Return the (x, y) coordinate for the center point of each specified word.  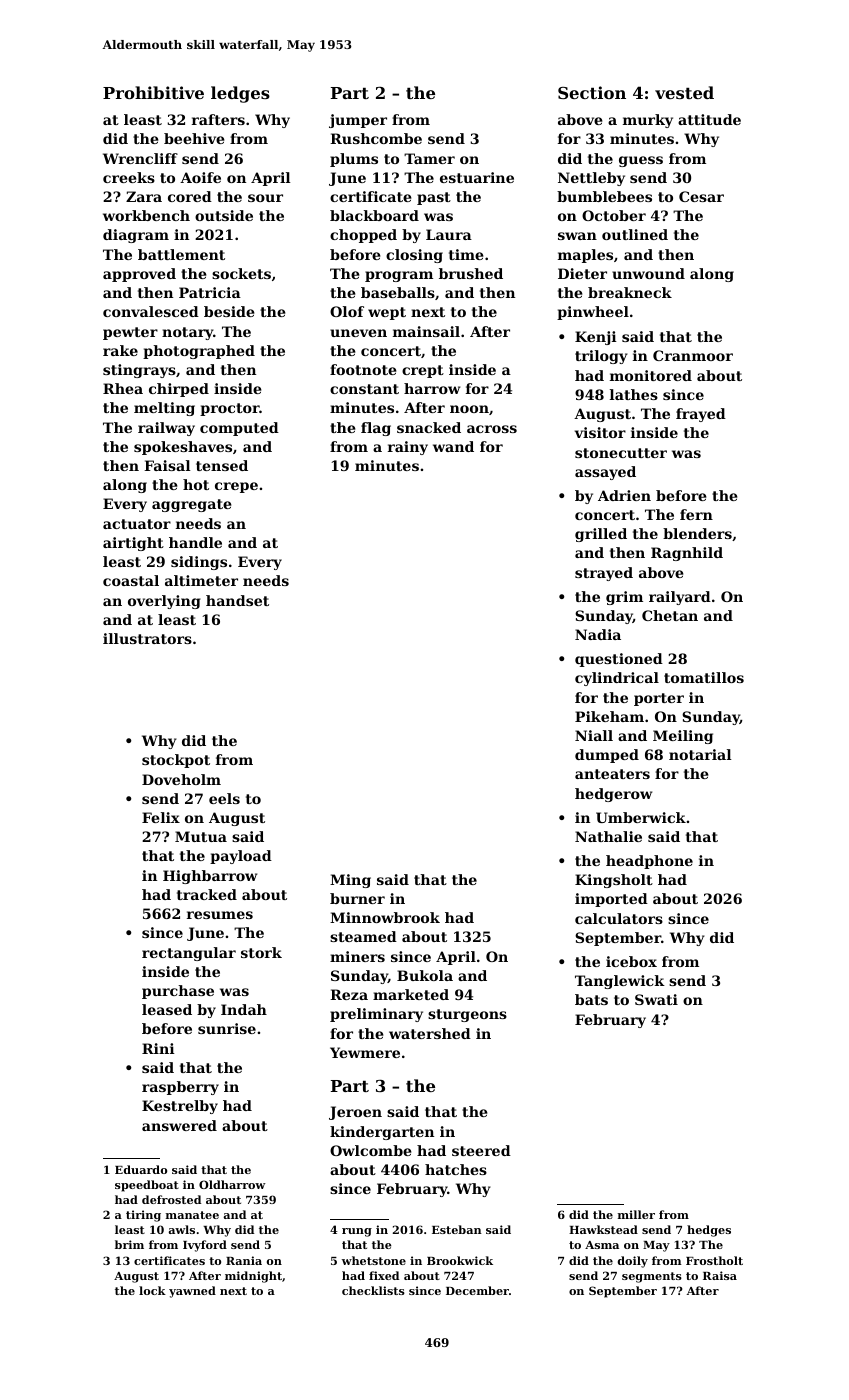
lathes (634, 394)
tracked (207, 894)
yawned (192, 1292)
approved (139, 275)
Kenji (596, 338)
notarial (700, 754)
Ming (350, 881)
